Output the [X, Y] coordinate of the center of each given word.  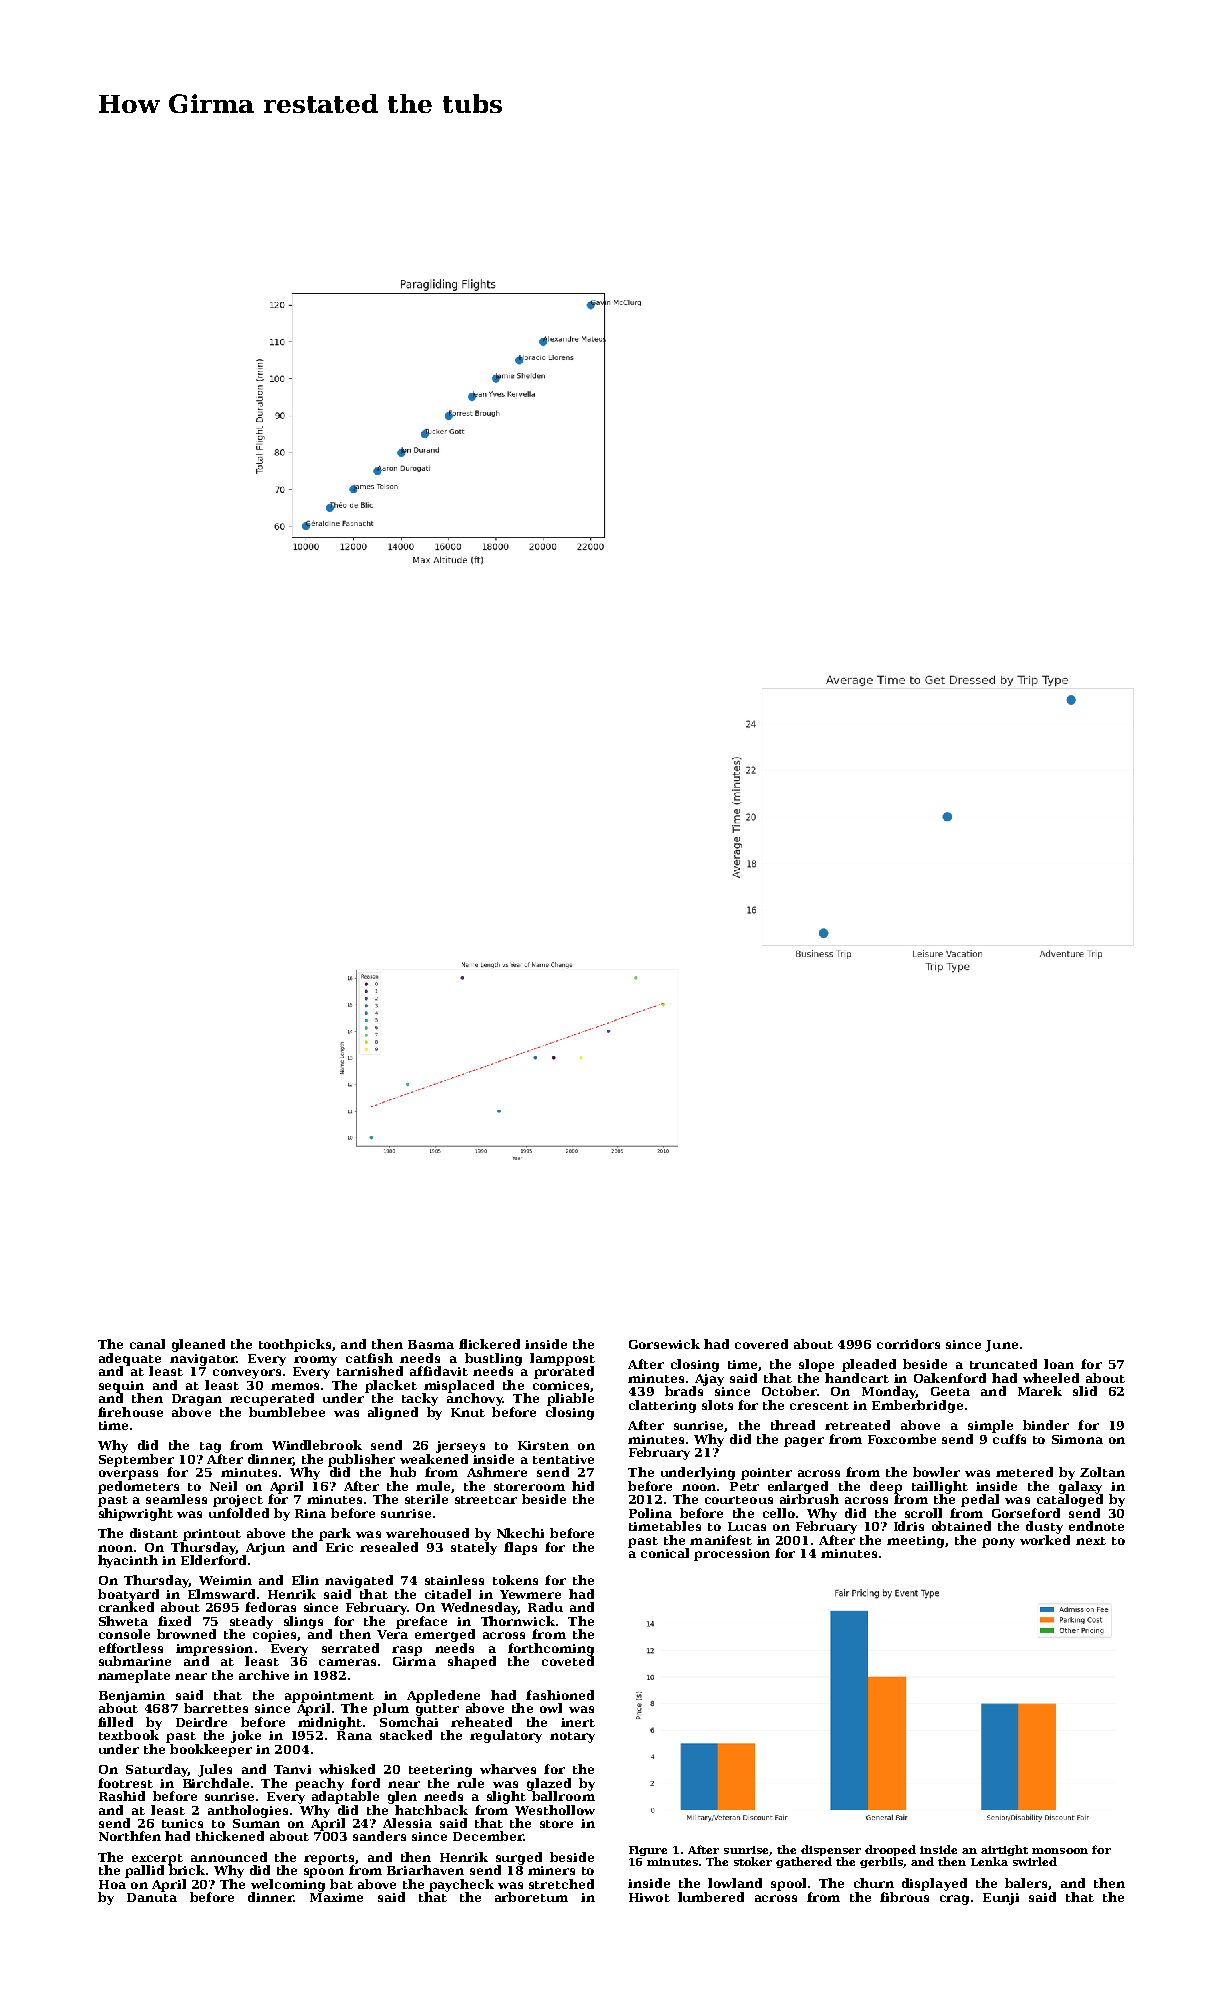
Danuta [152, 1897]
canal [147, 1344]
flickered [489, 1344]
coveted [568, 1661]
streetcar [486, 1500]
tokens [515, 1580]
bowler [936, 1472]
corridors [908, 1344]
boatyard [128, 1595]
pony [998, 1543]
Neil [223, 1486]
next [1091, 1541]
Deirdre [201, 1722]
